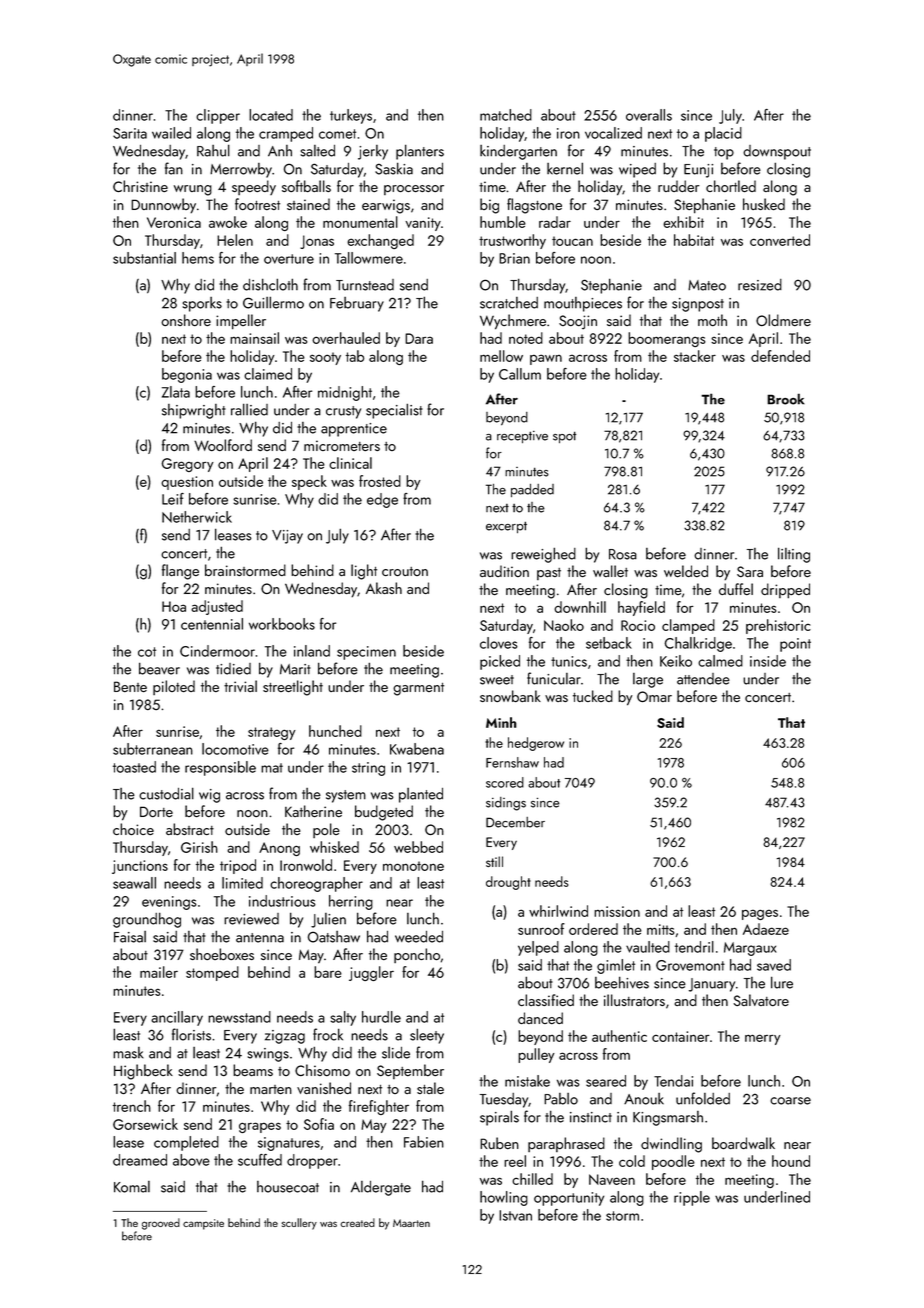 The height and width of the screenshot is (1308, 924). What do you see at coordinates (695, 356) in the screenshot?
I see `stacker` at bounding box center [695, 356].
